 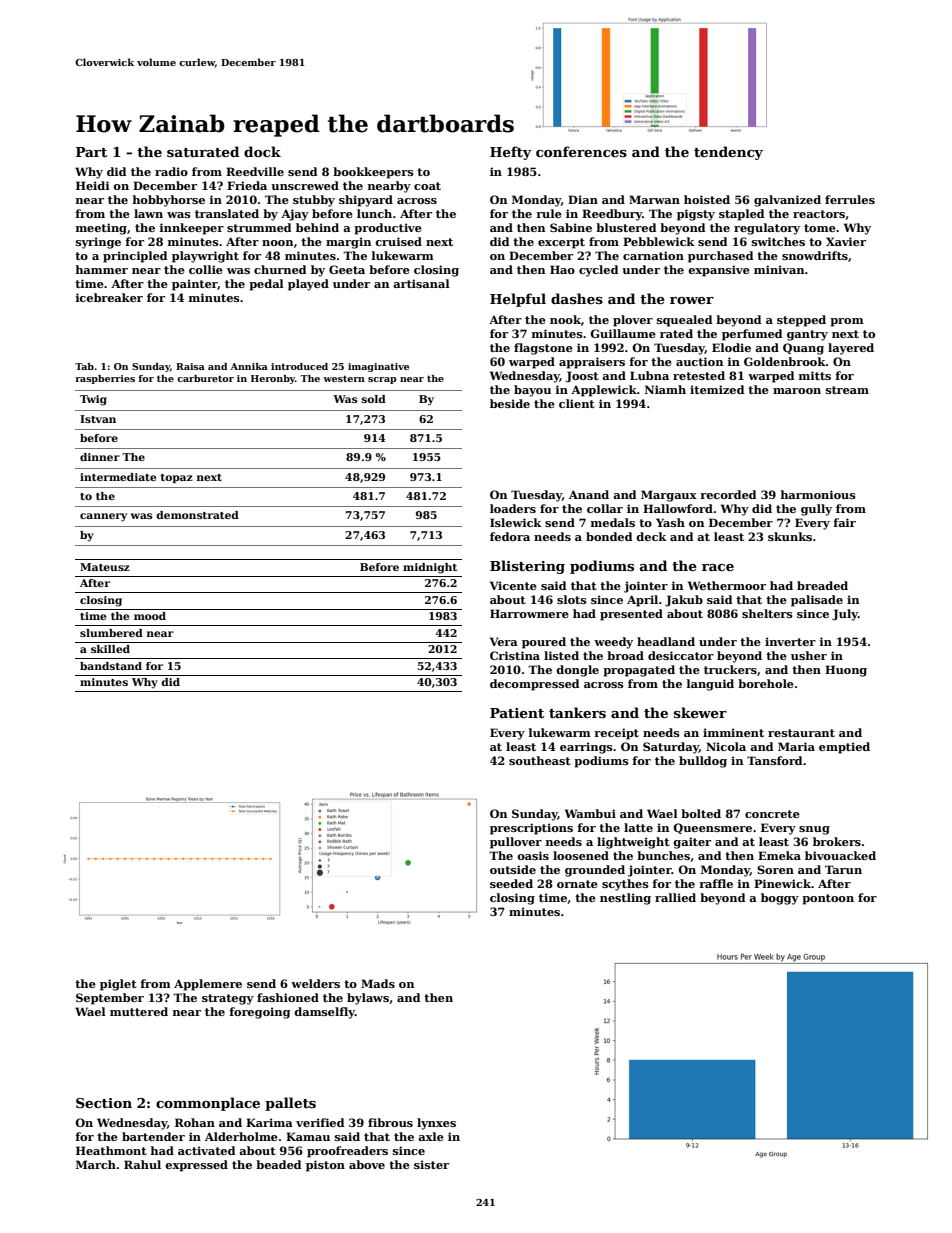 What do you see at coordinates (801, 321) in the image?
I see `stepped` at bounding box center [801, 321].
